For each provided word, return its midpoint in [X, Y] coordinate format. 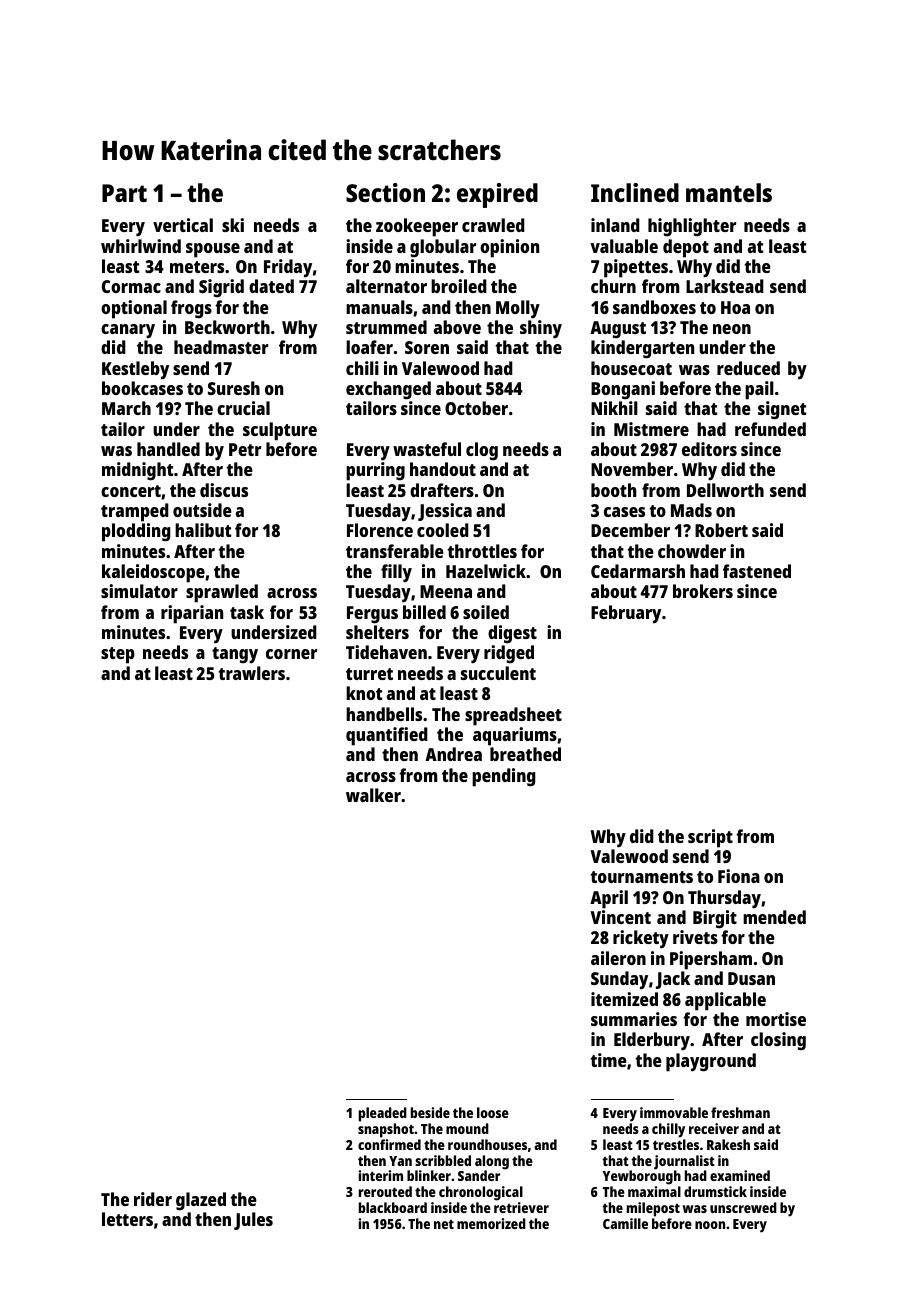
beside [430, 1112]
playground [711, 1062]
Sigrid [221, 288]
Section [385, 192]
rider [153, 1199]
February [626, 614]
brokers [703, 591]
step [118, 655]
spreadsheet [513, 716]
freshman [740, 1112]
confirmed [389, 1144]
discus [224, 490]
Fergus [372, 615]
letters [127, 1219]
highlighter [692, 227]
